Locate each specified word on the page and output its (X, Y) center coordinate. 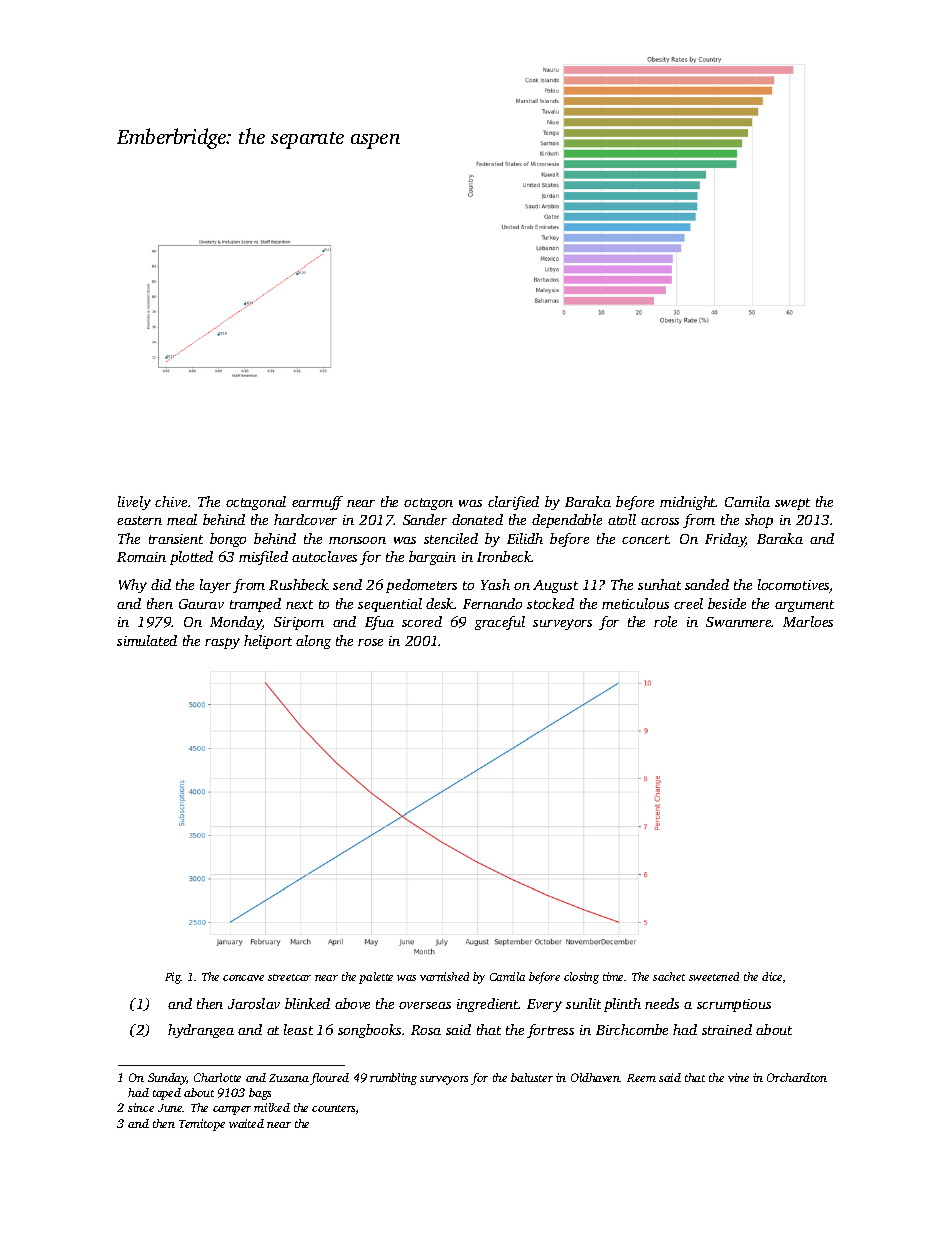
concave (243, 978)
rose (370, 642)
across (660, 521)
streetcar (289, 977)
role (665, 621)
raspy (222, 643)
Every (544, 1005)
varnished (444, 976)
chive (171, 501)
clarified (513, 503)
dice (772, 976)
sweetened (714, 976)
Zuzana (289, 1078)
